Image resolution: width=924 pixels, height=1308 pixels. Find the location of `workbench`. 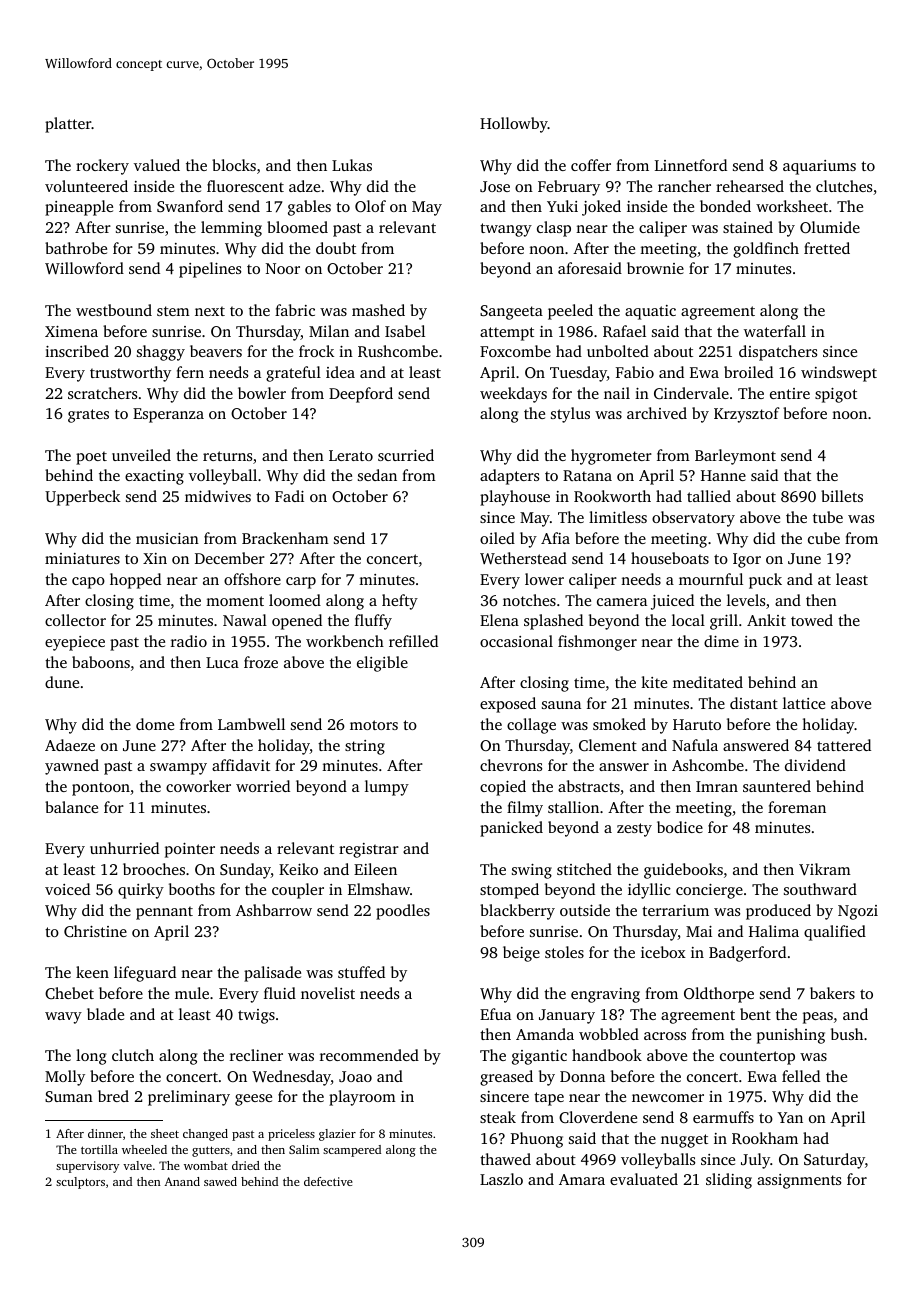

workbench is located at coordinates (345, 641).
